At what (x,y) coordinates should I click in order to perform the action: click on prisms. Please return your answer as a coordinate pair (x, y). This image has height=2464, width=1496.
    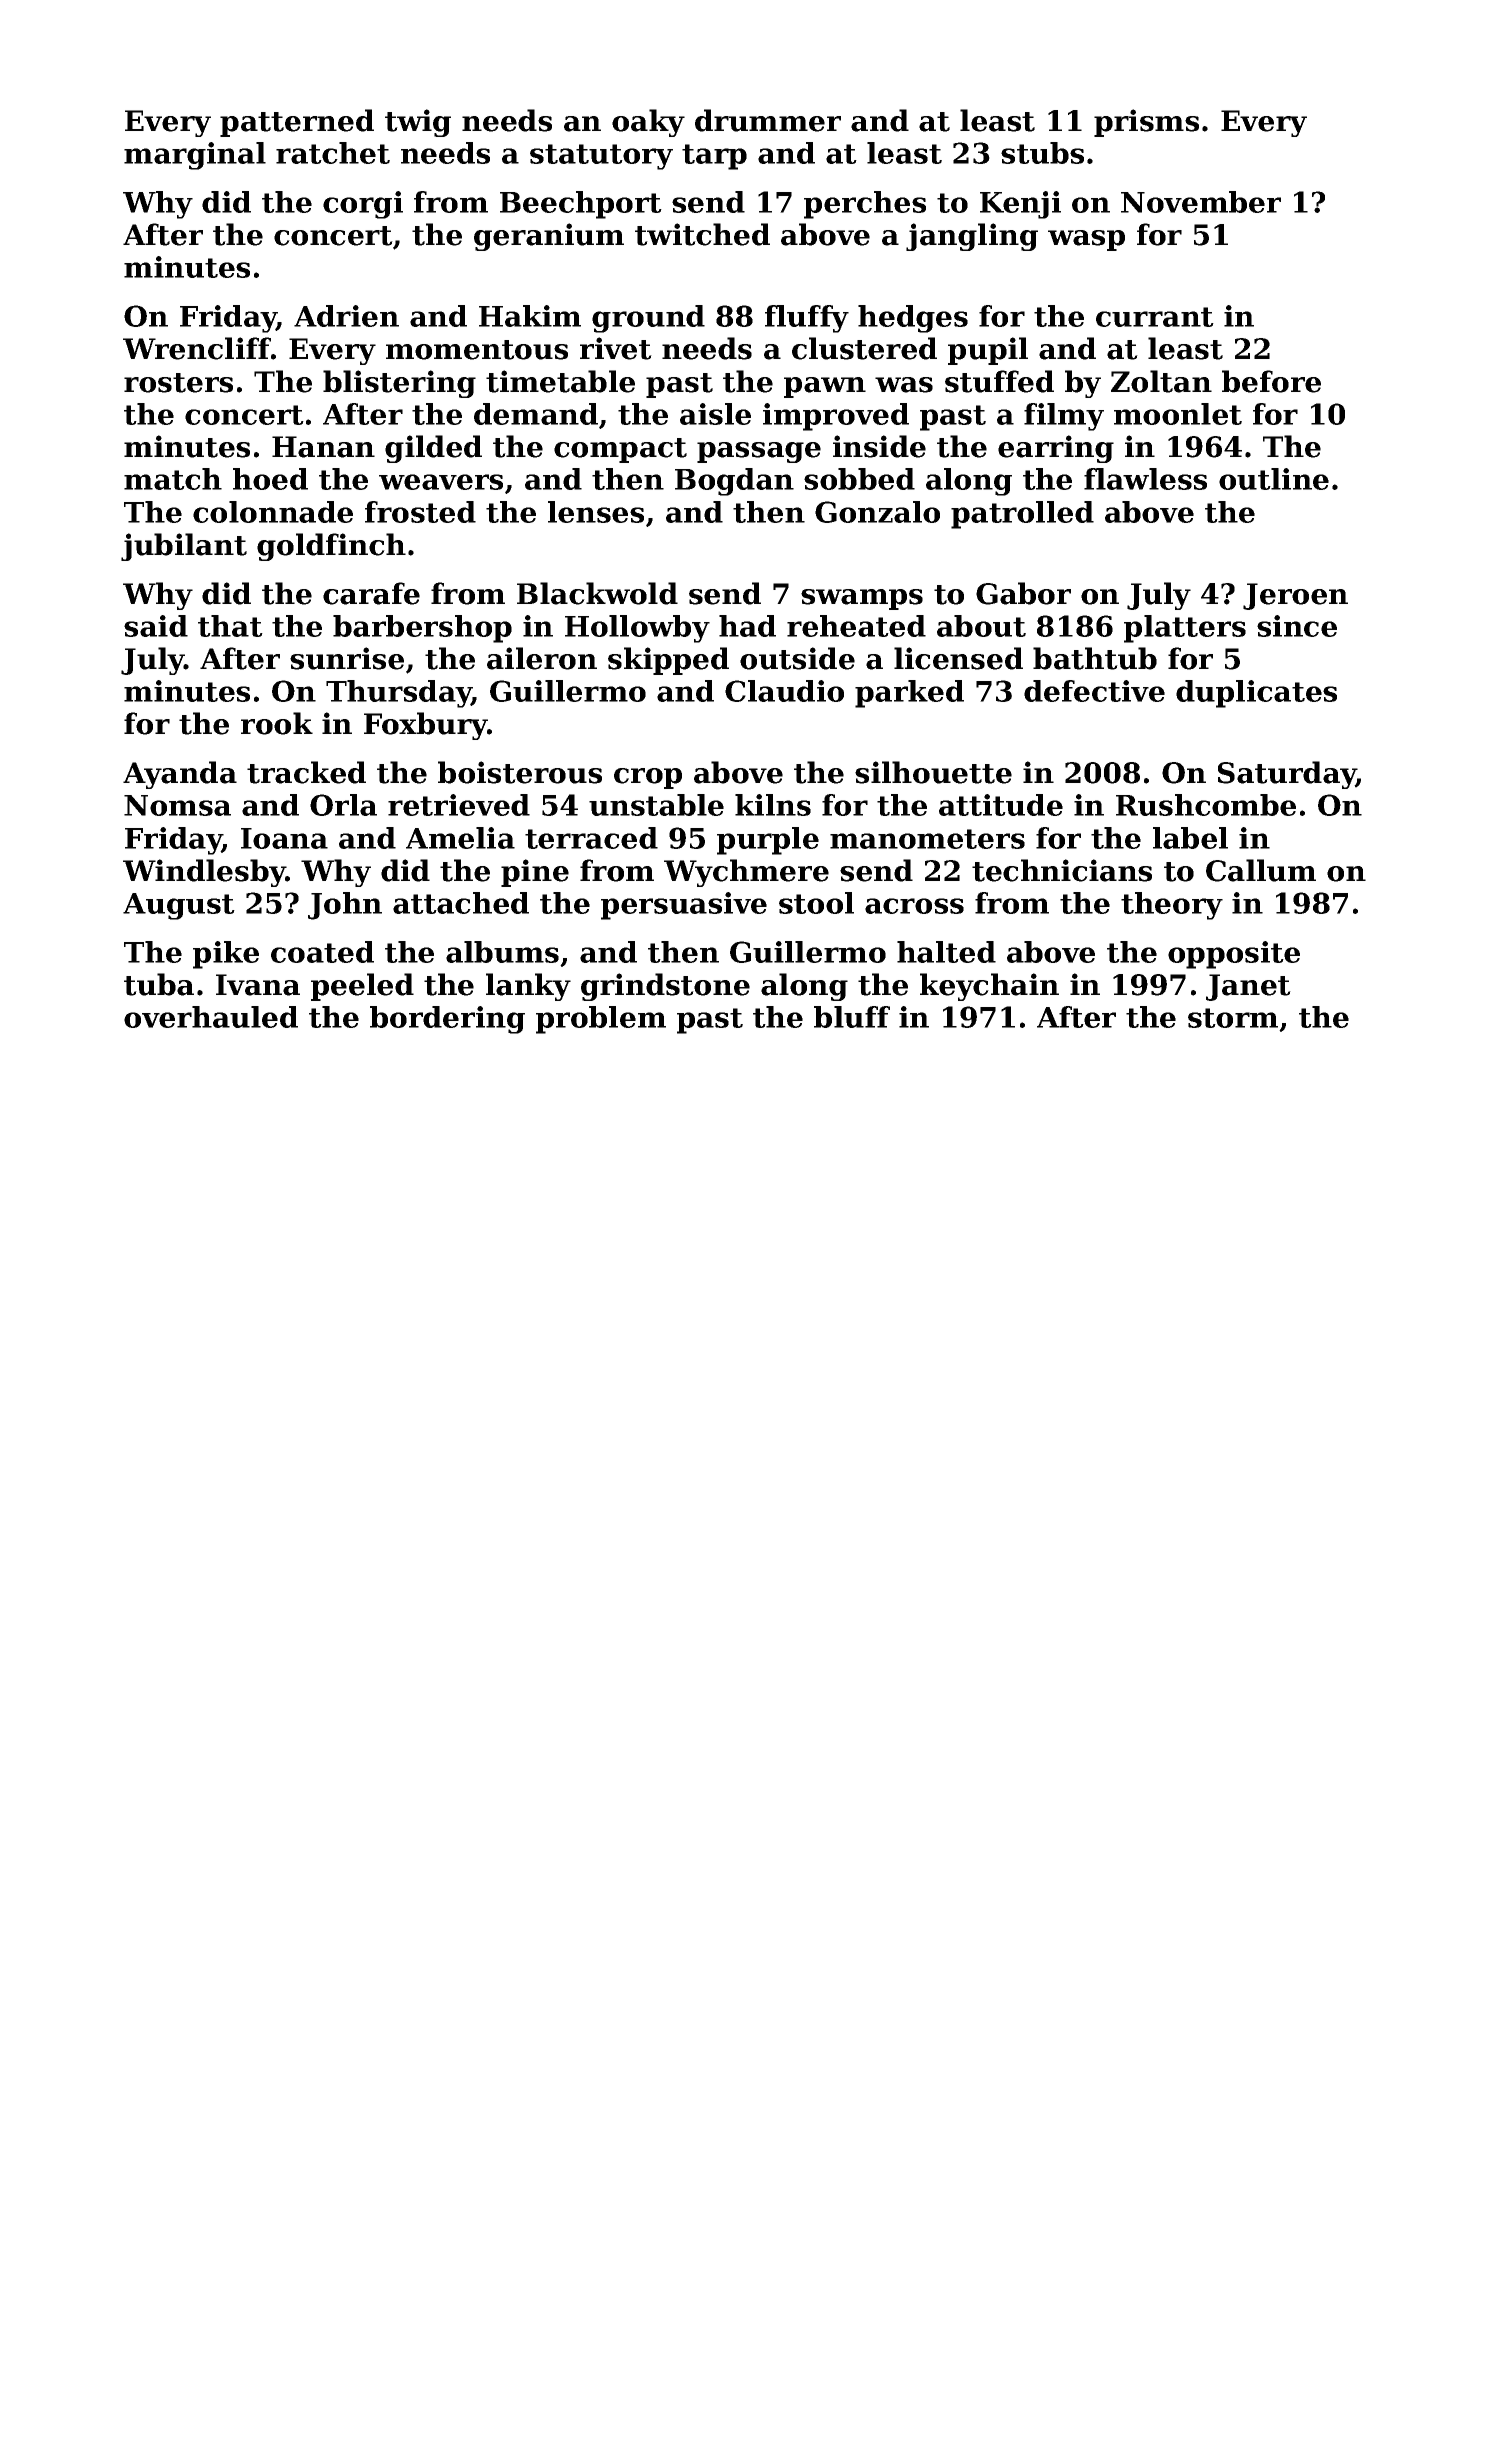
    Looking at the image, I should click on (1146, 123).
